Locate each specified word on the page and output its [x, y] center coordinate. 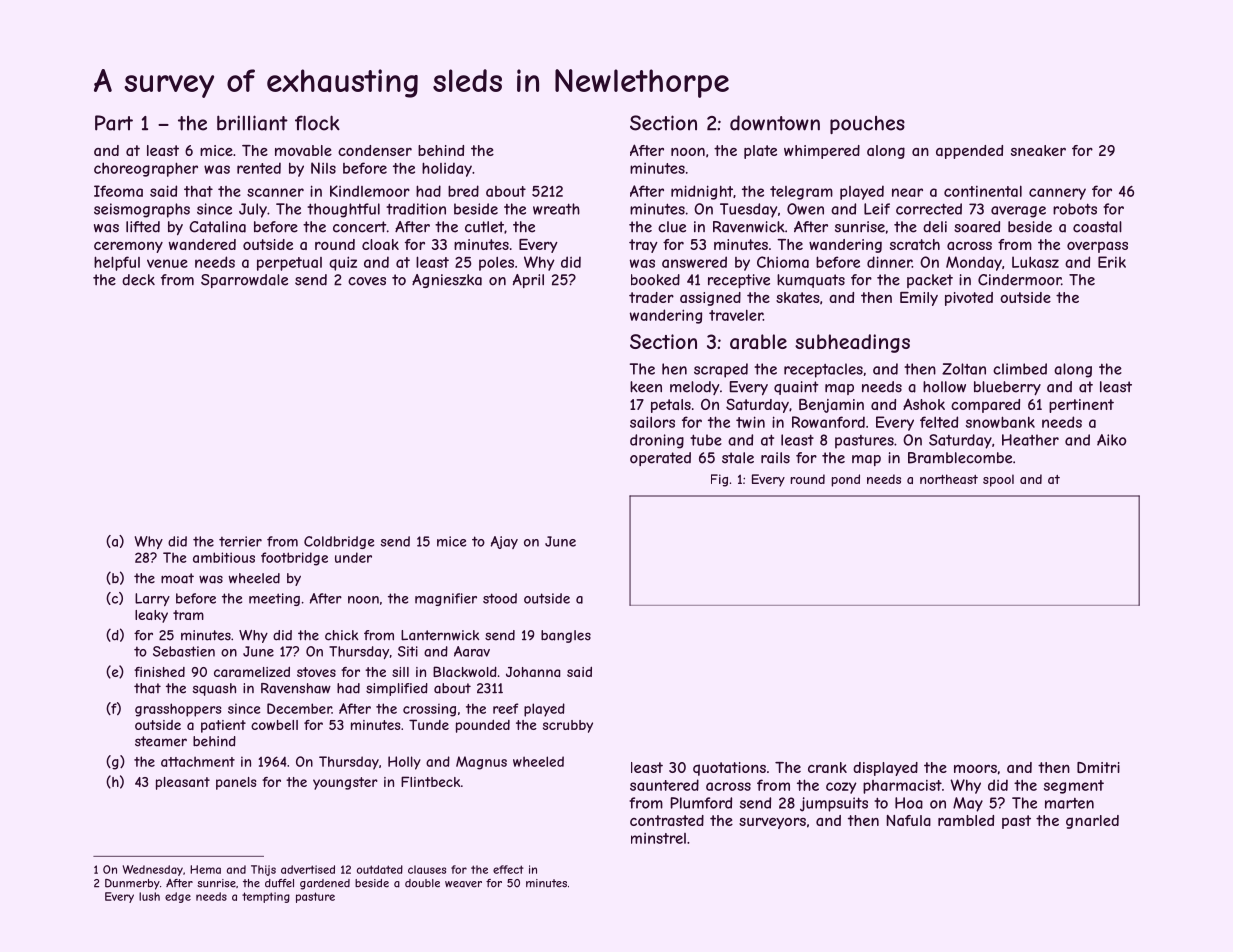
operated [660, 459]
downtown [775, 123]
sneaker [1038, 150]
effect [508, 869]
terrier [240, 541]
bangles [566, 636]
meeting [274, 599]
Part [114, 123]
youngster [345, 783]
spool [998, 480]
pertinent [1081, 406]
